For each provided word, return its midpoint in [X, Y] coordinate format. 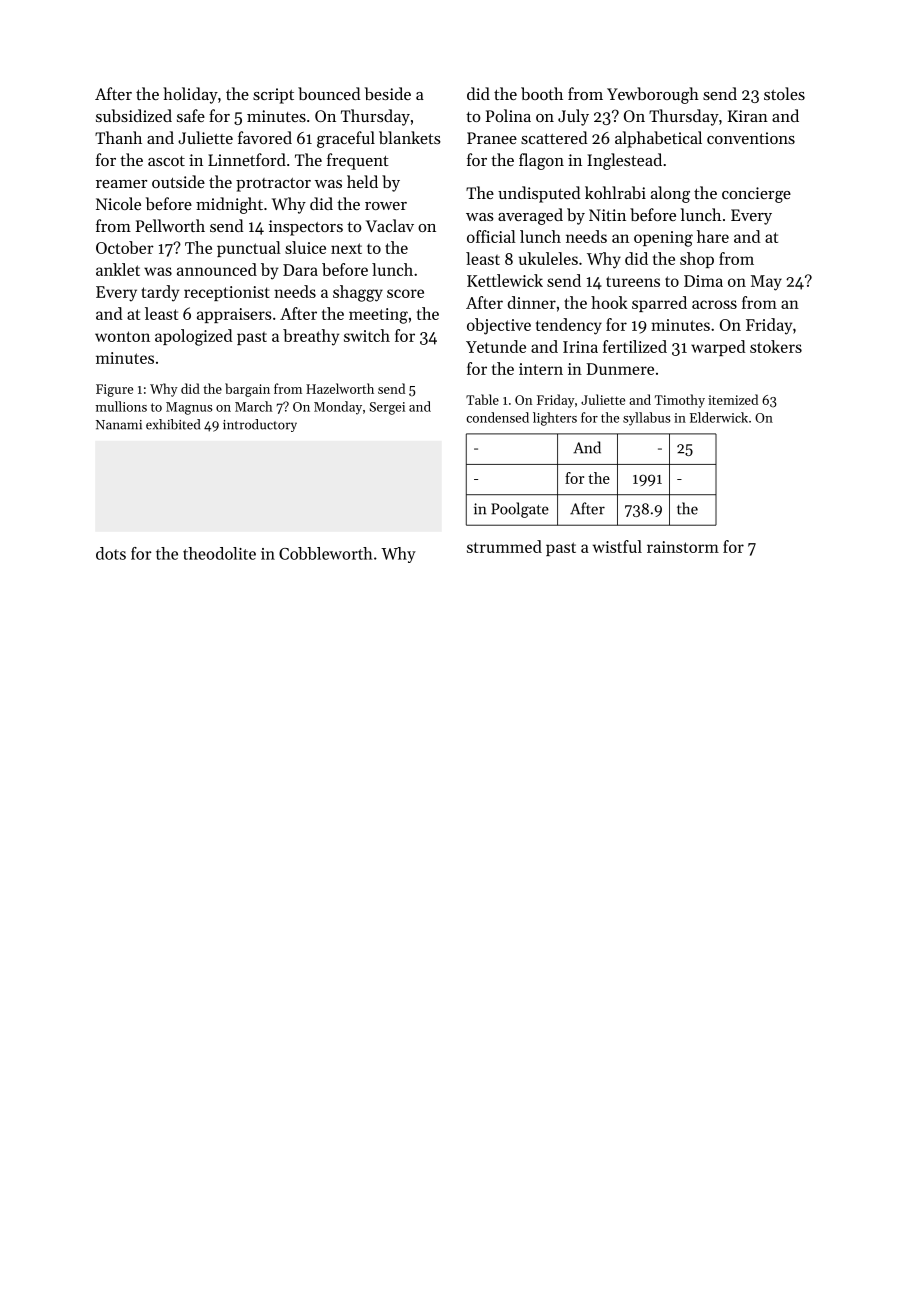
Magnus [189, 408]
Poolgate [520, 510]
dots [111, 553]
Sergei [387, 408]
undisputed [539, 194]
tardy [160, 293]
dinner [532, 302]
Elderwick [719, 417]
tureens [633, 281]
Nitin [607, 215]
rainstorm [683, 547]
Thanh [118, 137]
